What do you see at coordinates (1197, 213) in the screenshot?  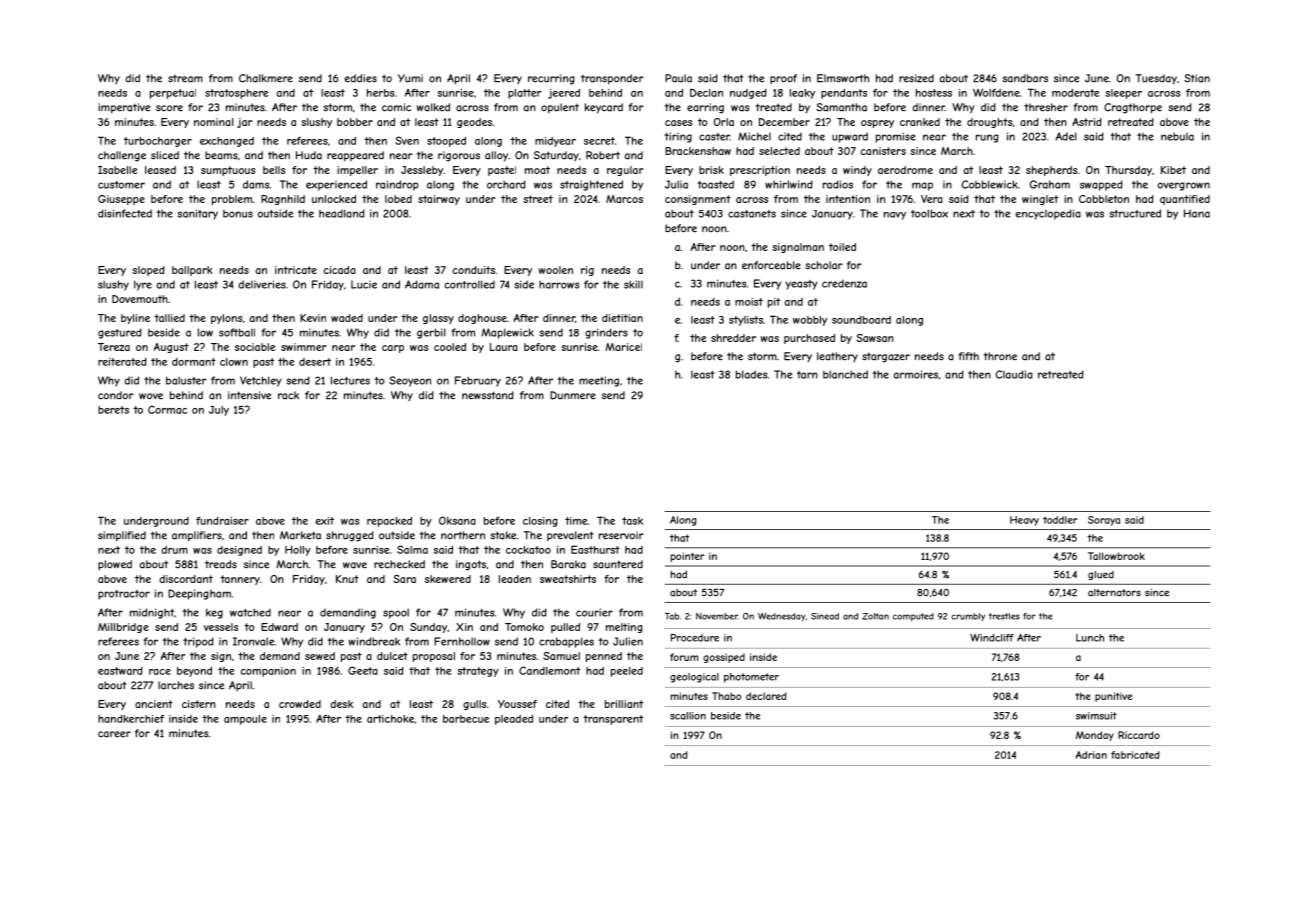 I see `Hana` at bounding box center [1197, 213].
